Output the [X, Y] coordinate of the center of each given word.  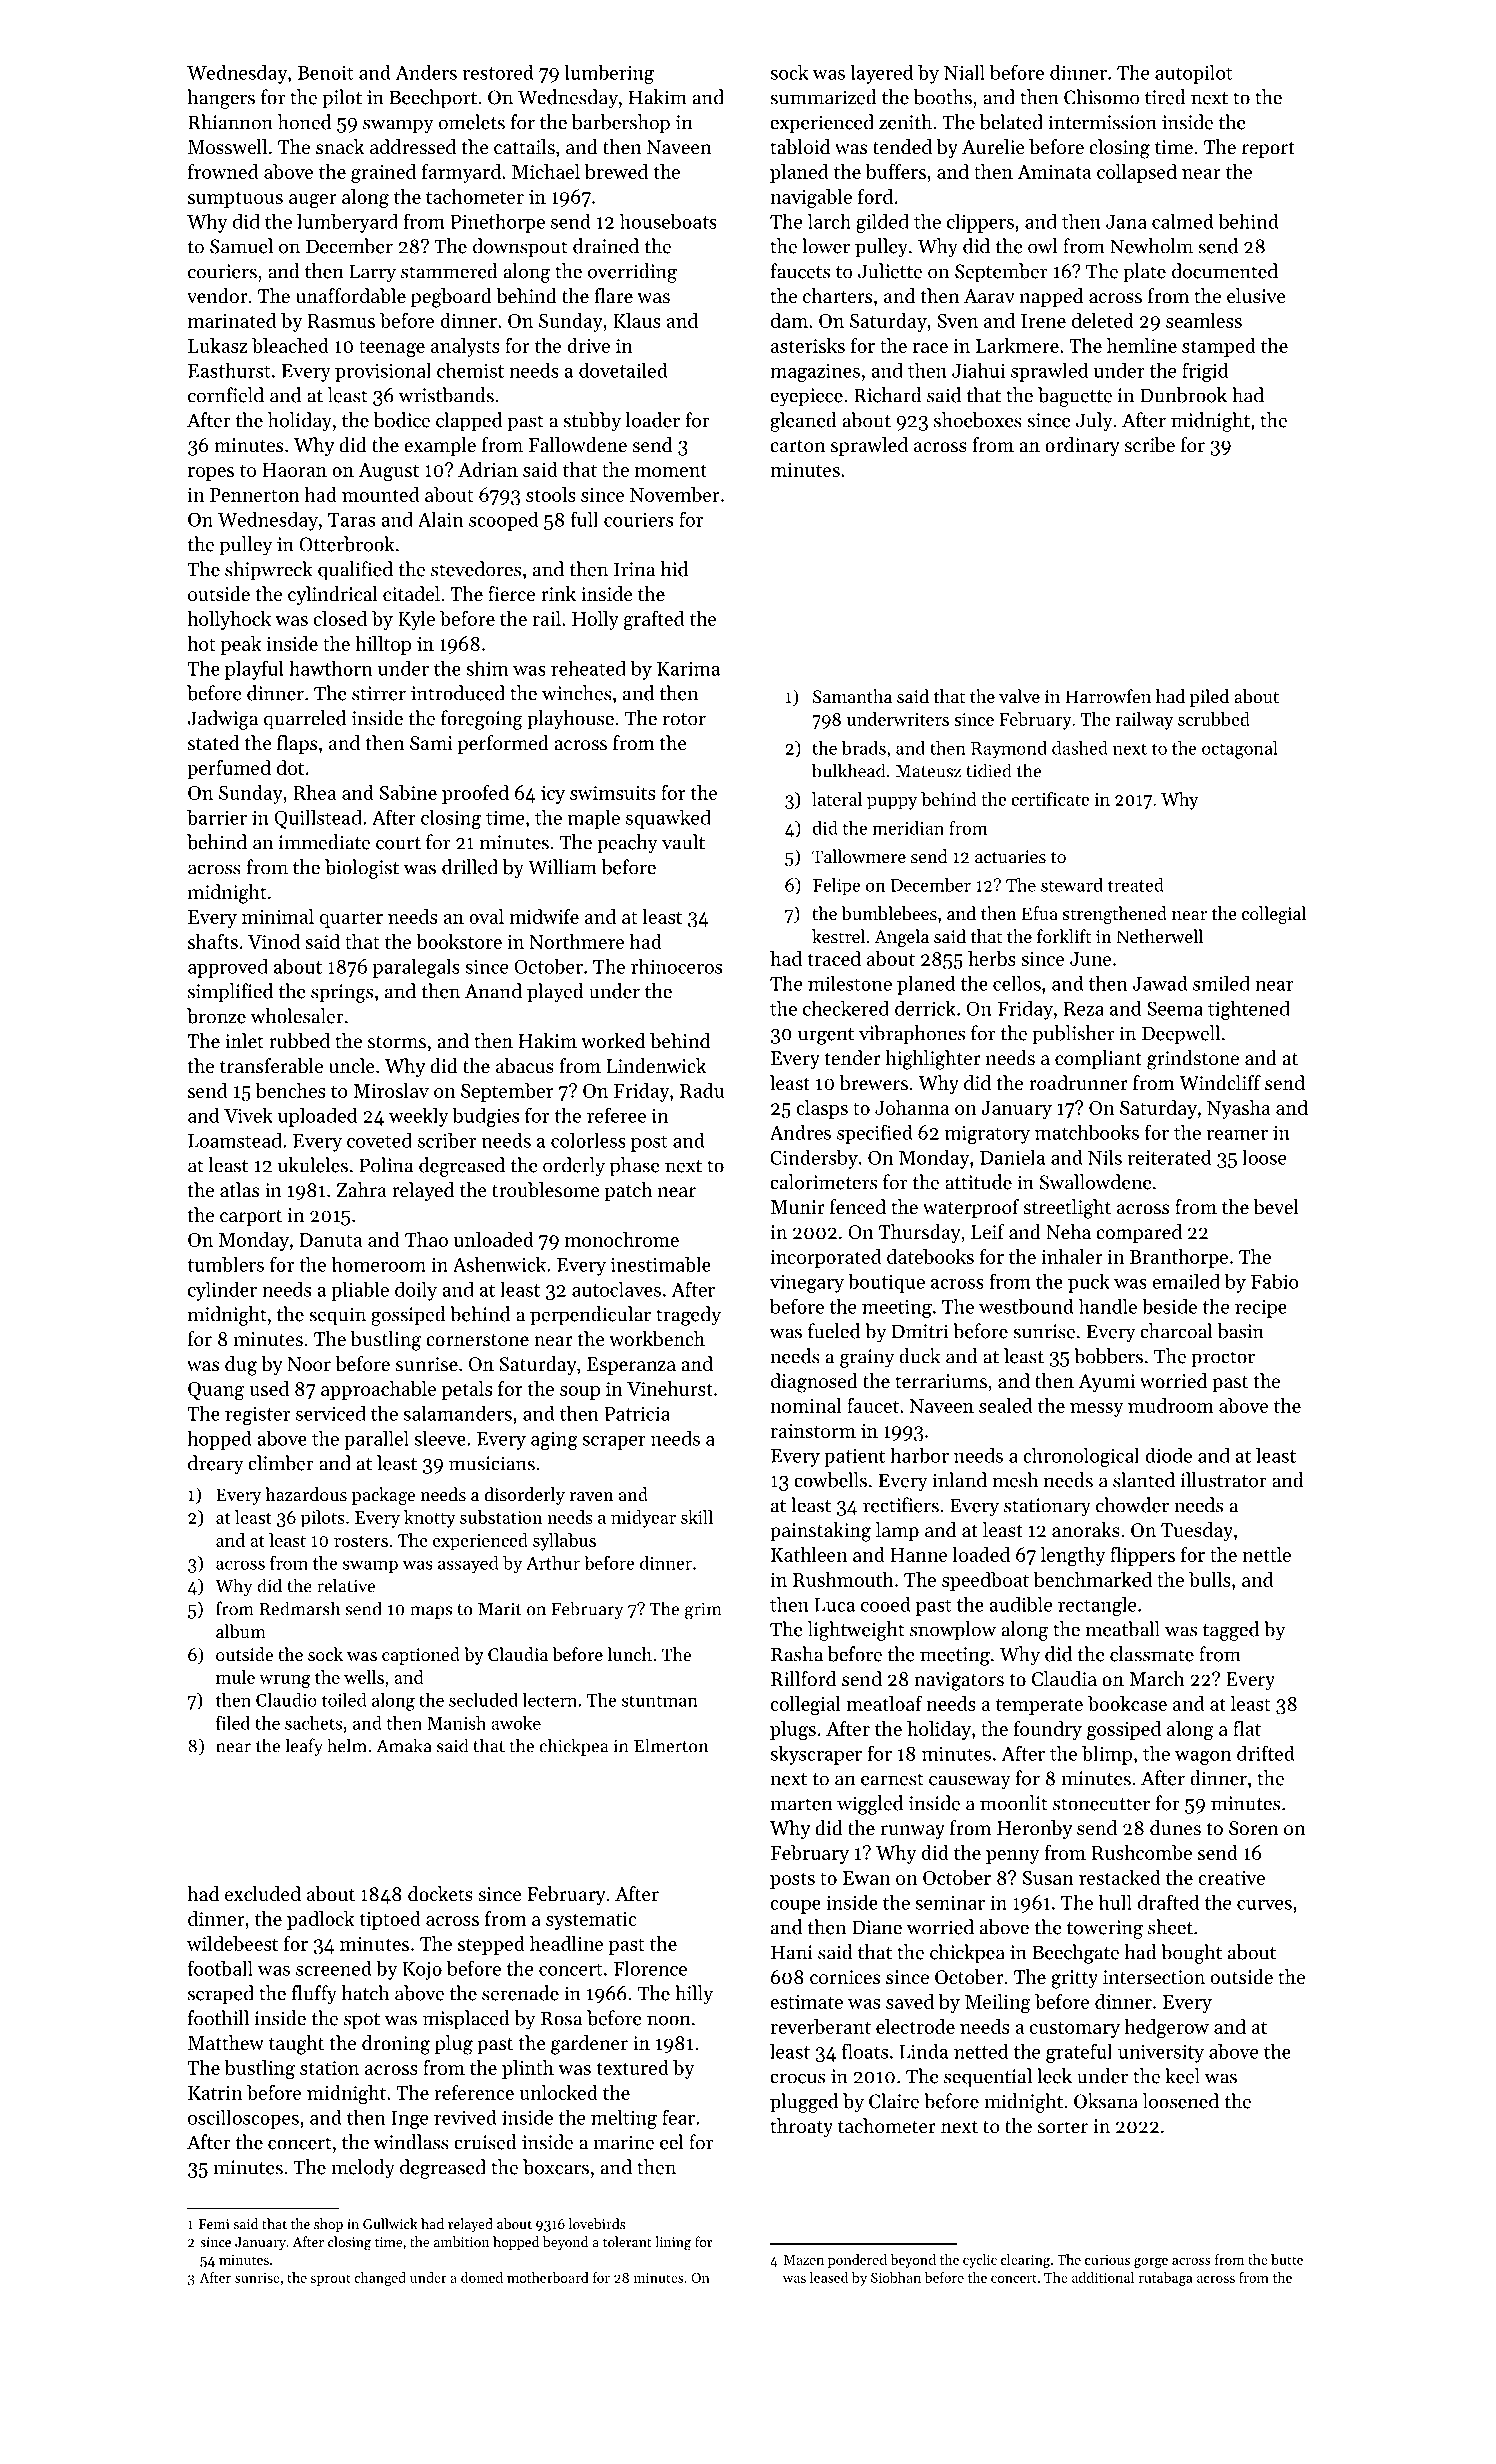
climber [281, 1463]
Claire [894, 2101]
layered [882, 74]
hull [1115, 1902]
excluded [263, 1894]
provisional [383, 372]
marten [801, 1804]
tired [1165, 97]
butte [1287, 2259]
